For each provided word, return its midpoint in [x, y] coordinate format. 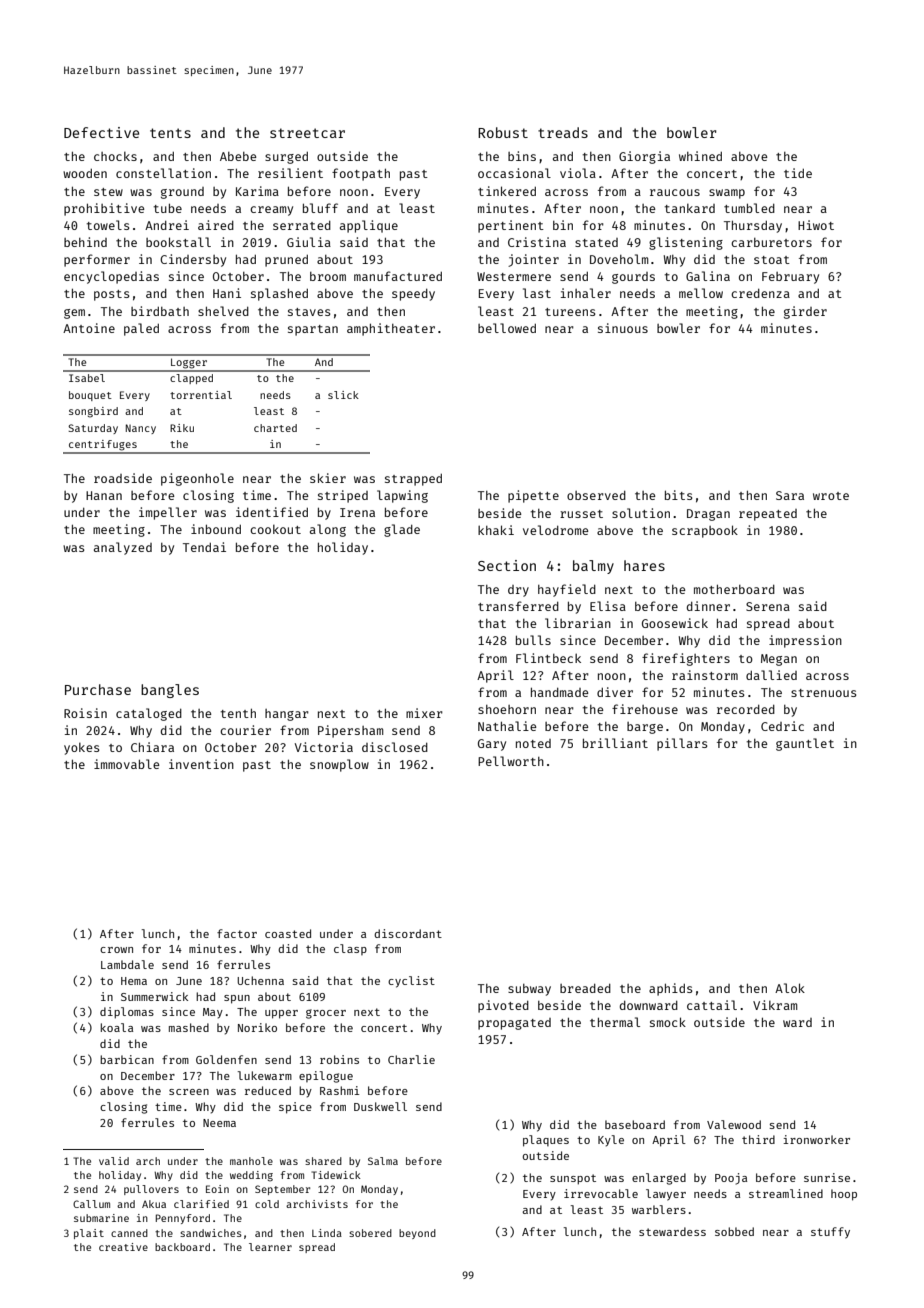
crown [116, 950]
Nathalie [507, 726]
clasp [350, 949]
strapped [413, 480]
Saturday [93, 429]
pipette [533, 496]
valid [114, 1161]
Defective [101, 132]
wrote [831, 496]
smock [668, 1022]
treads [563, 132]
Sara [790, 495]
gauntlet [805, 744]
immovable [127, 764]
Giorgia [644, 157]
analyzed [123, 548]
